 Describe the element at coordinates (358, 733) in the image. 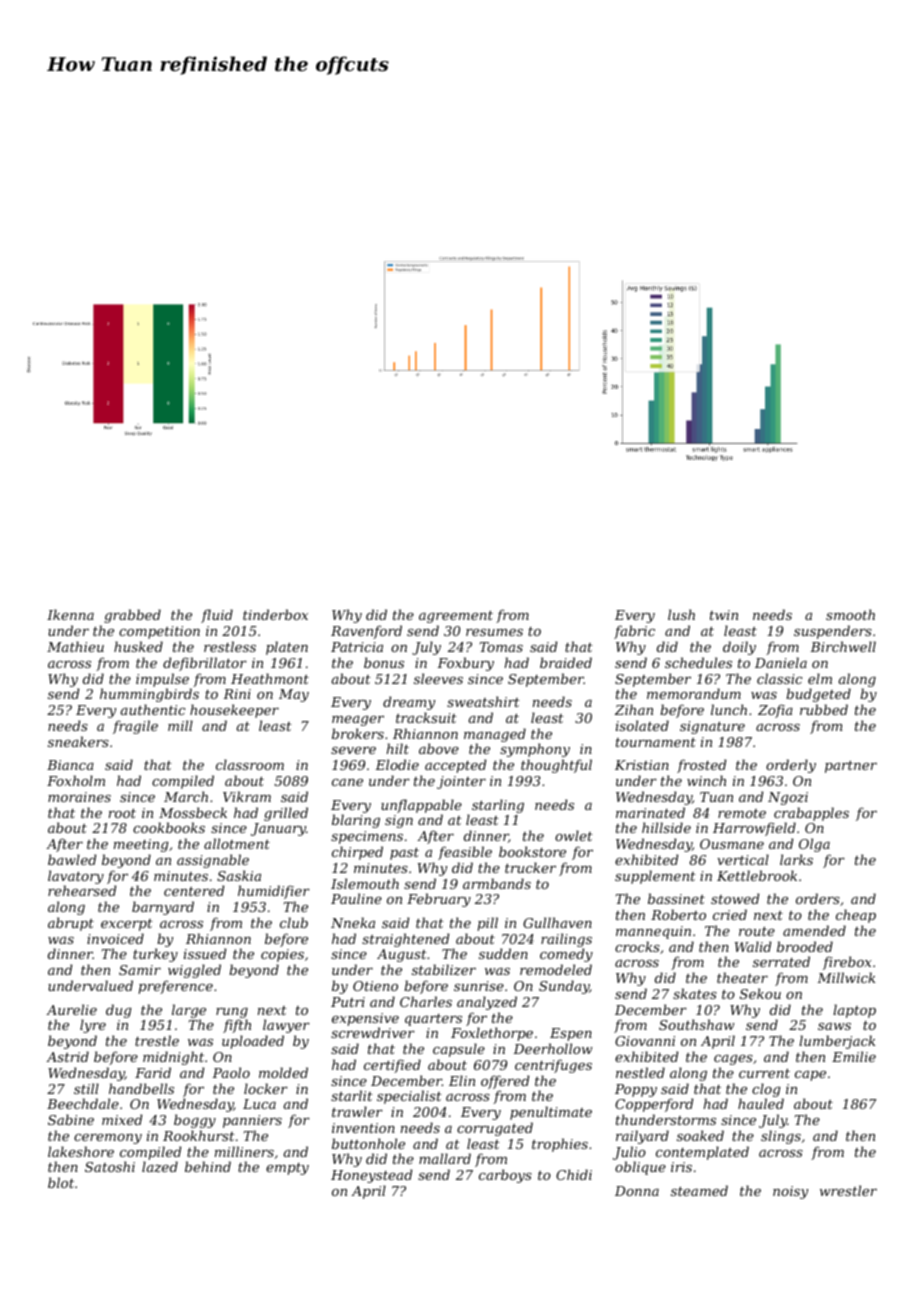

I see `brokers` at that location.
